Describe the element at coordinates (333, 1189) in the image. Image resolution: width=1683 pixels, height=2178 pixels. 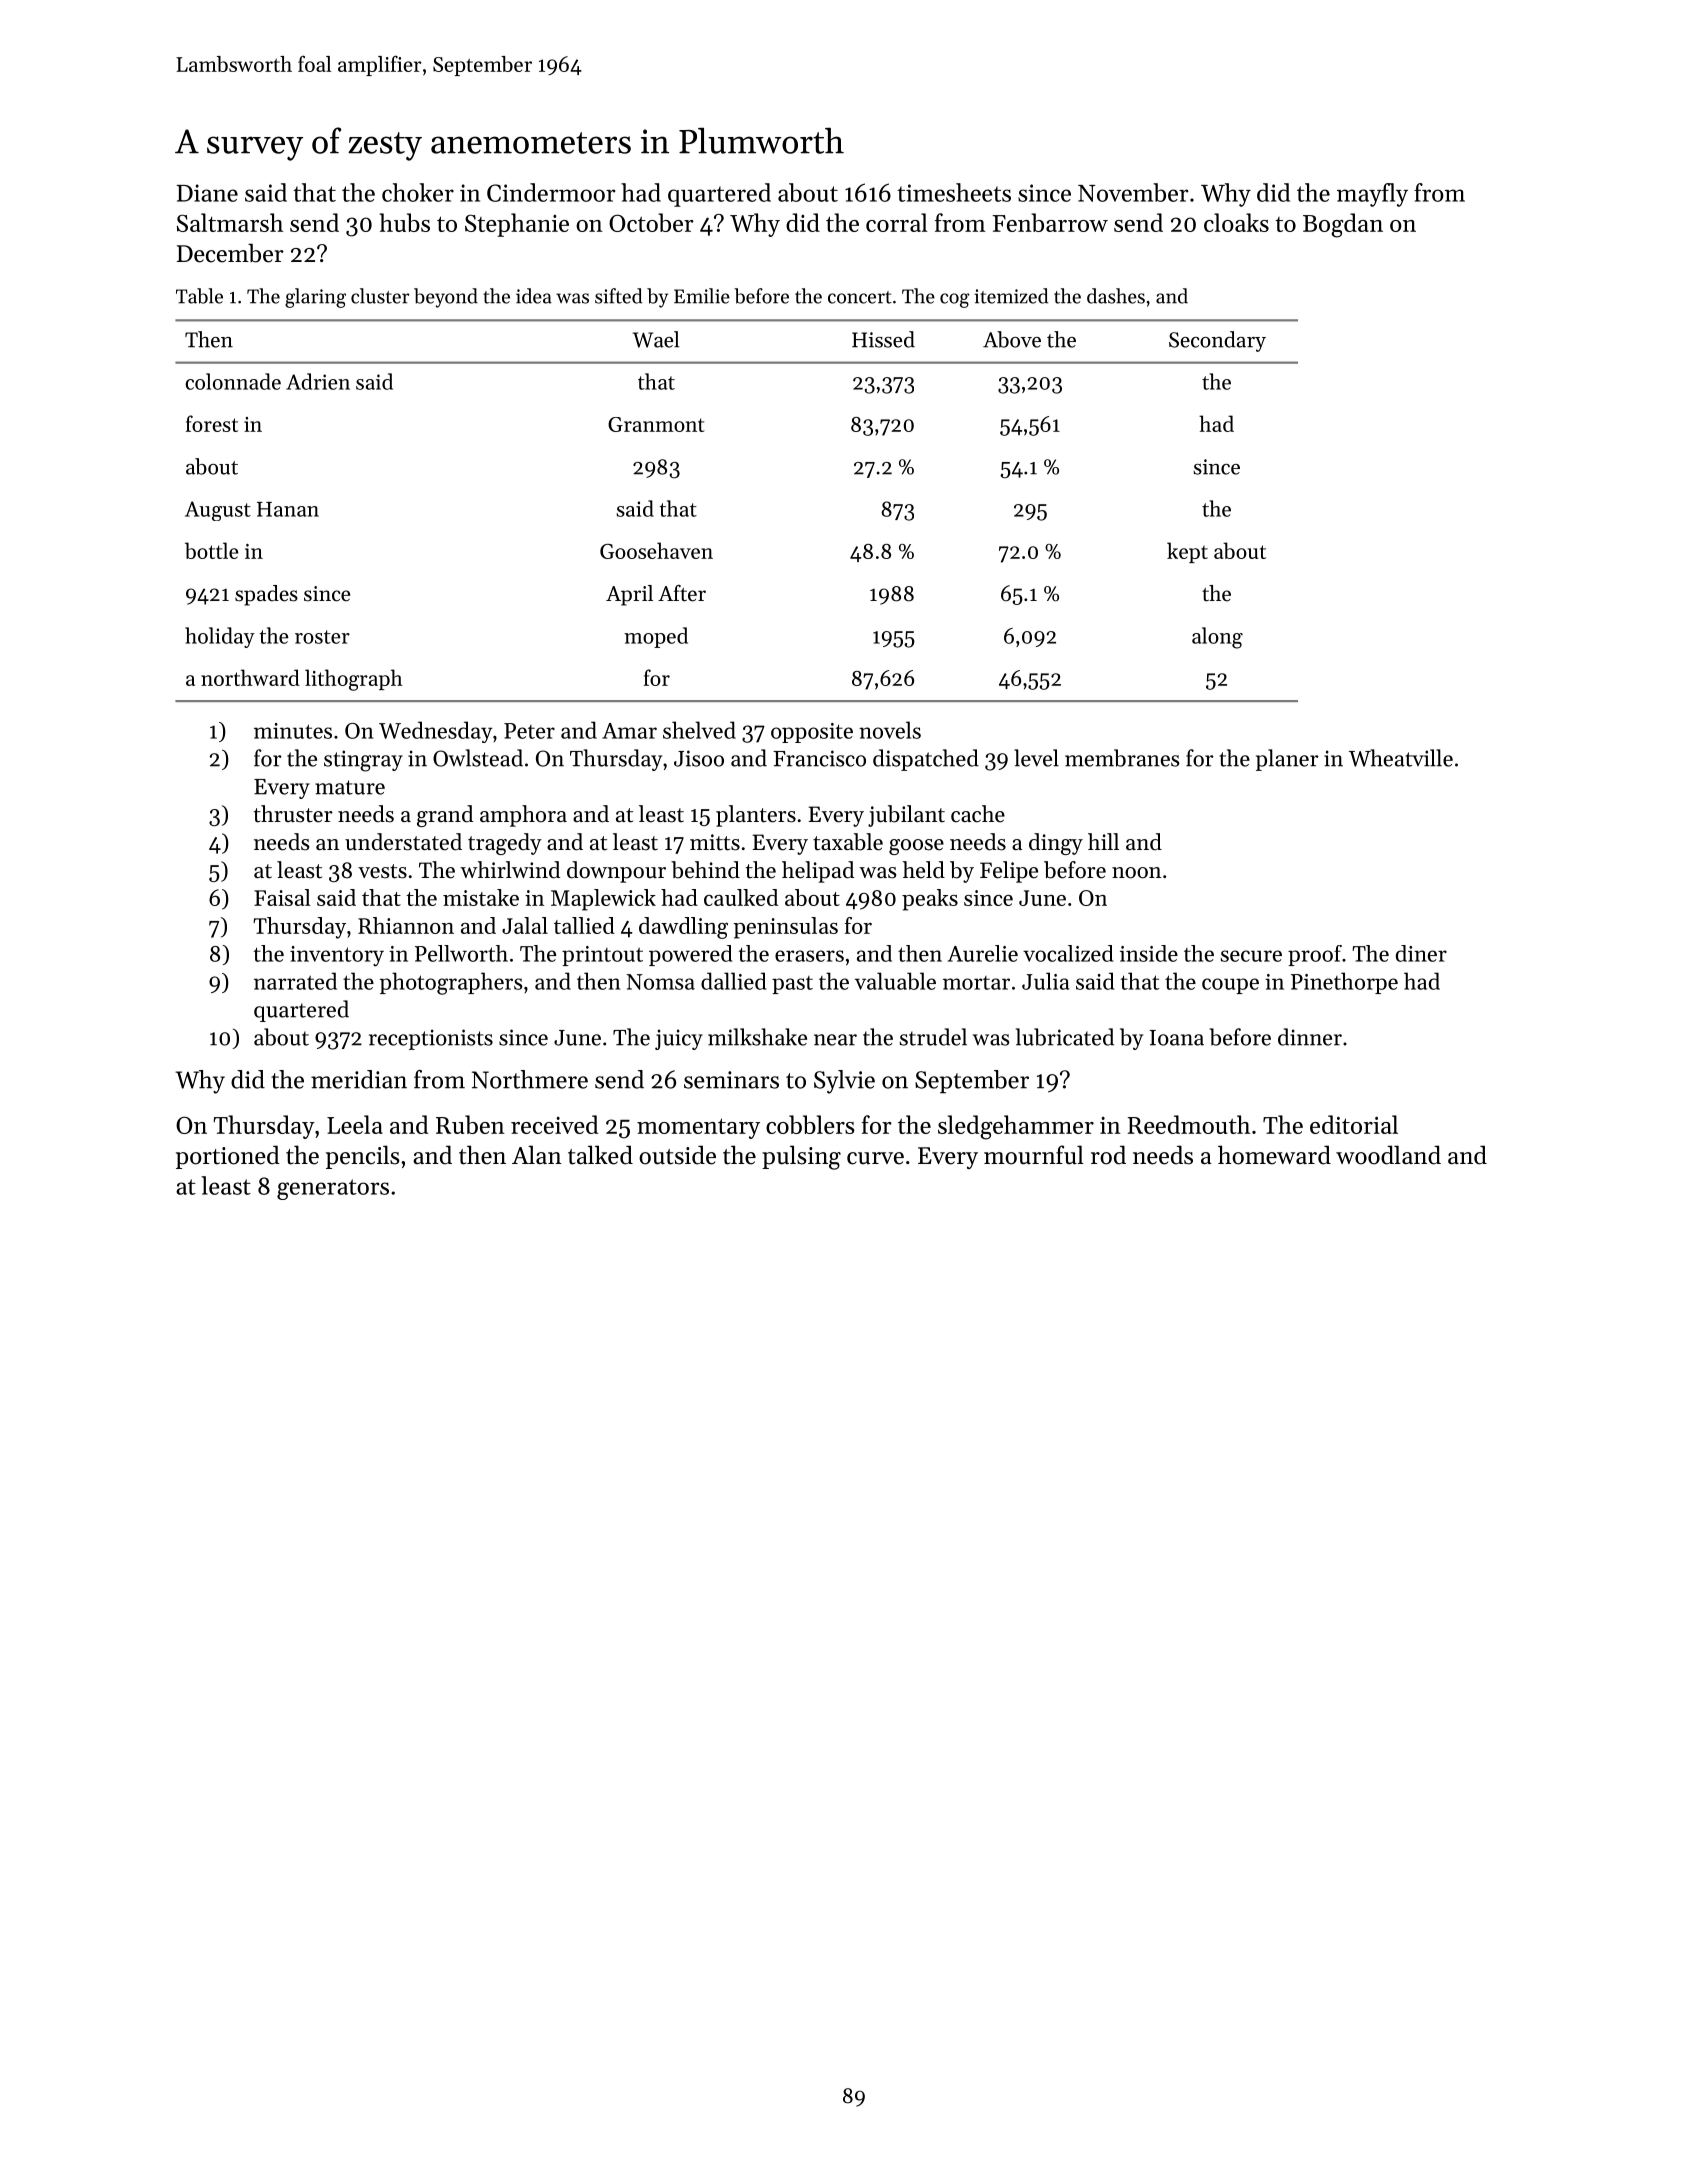
I see `generators` at that location.
